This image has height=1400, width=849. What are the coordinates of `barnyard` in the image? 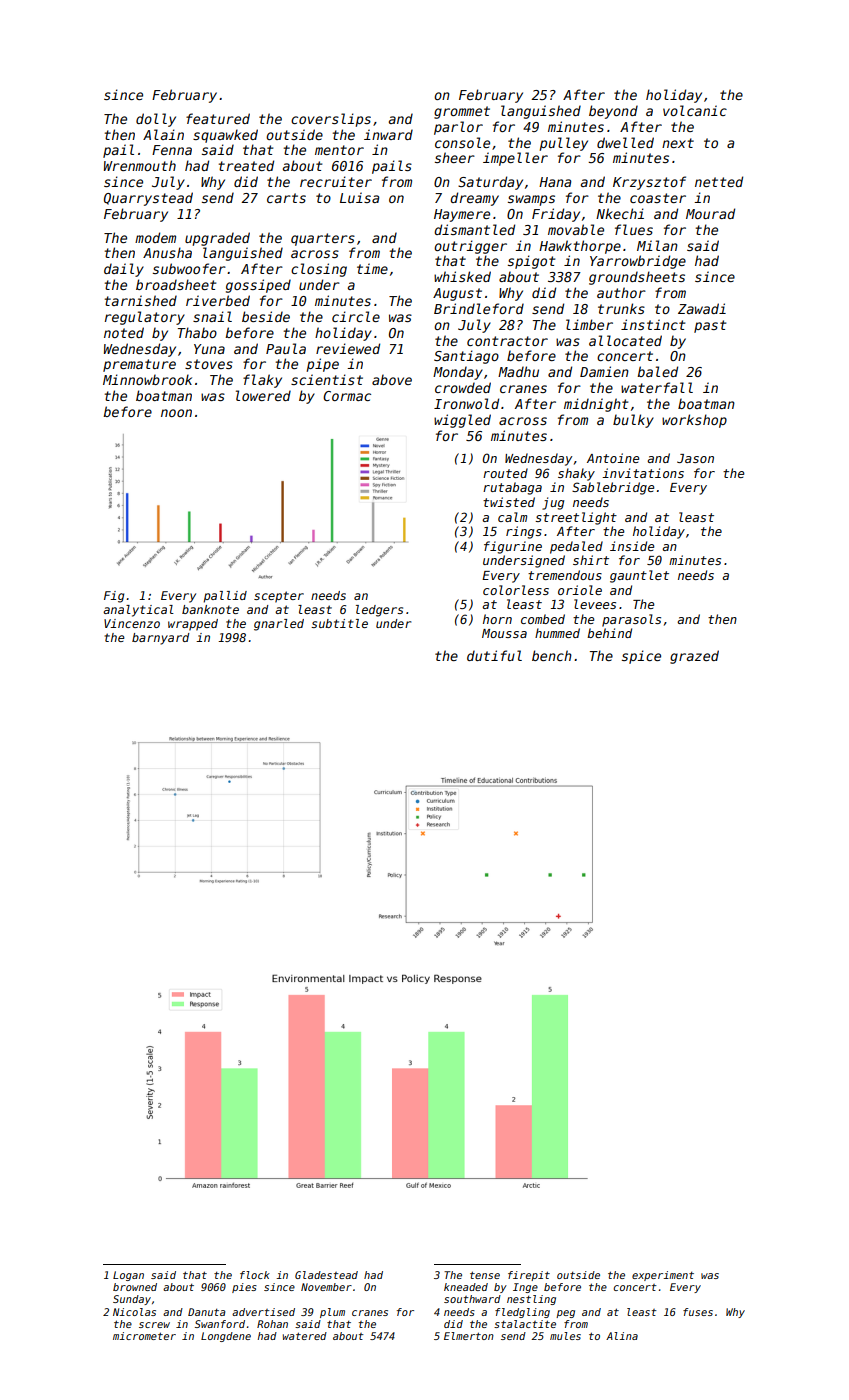 It's located at (160, 639).
